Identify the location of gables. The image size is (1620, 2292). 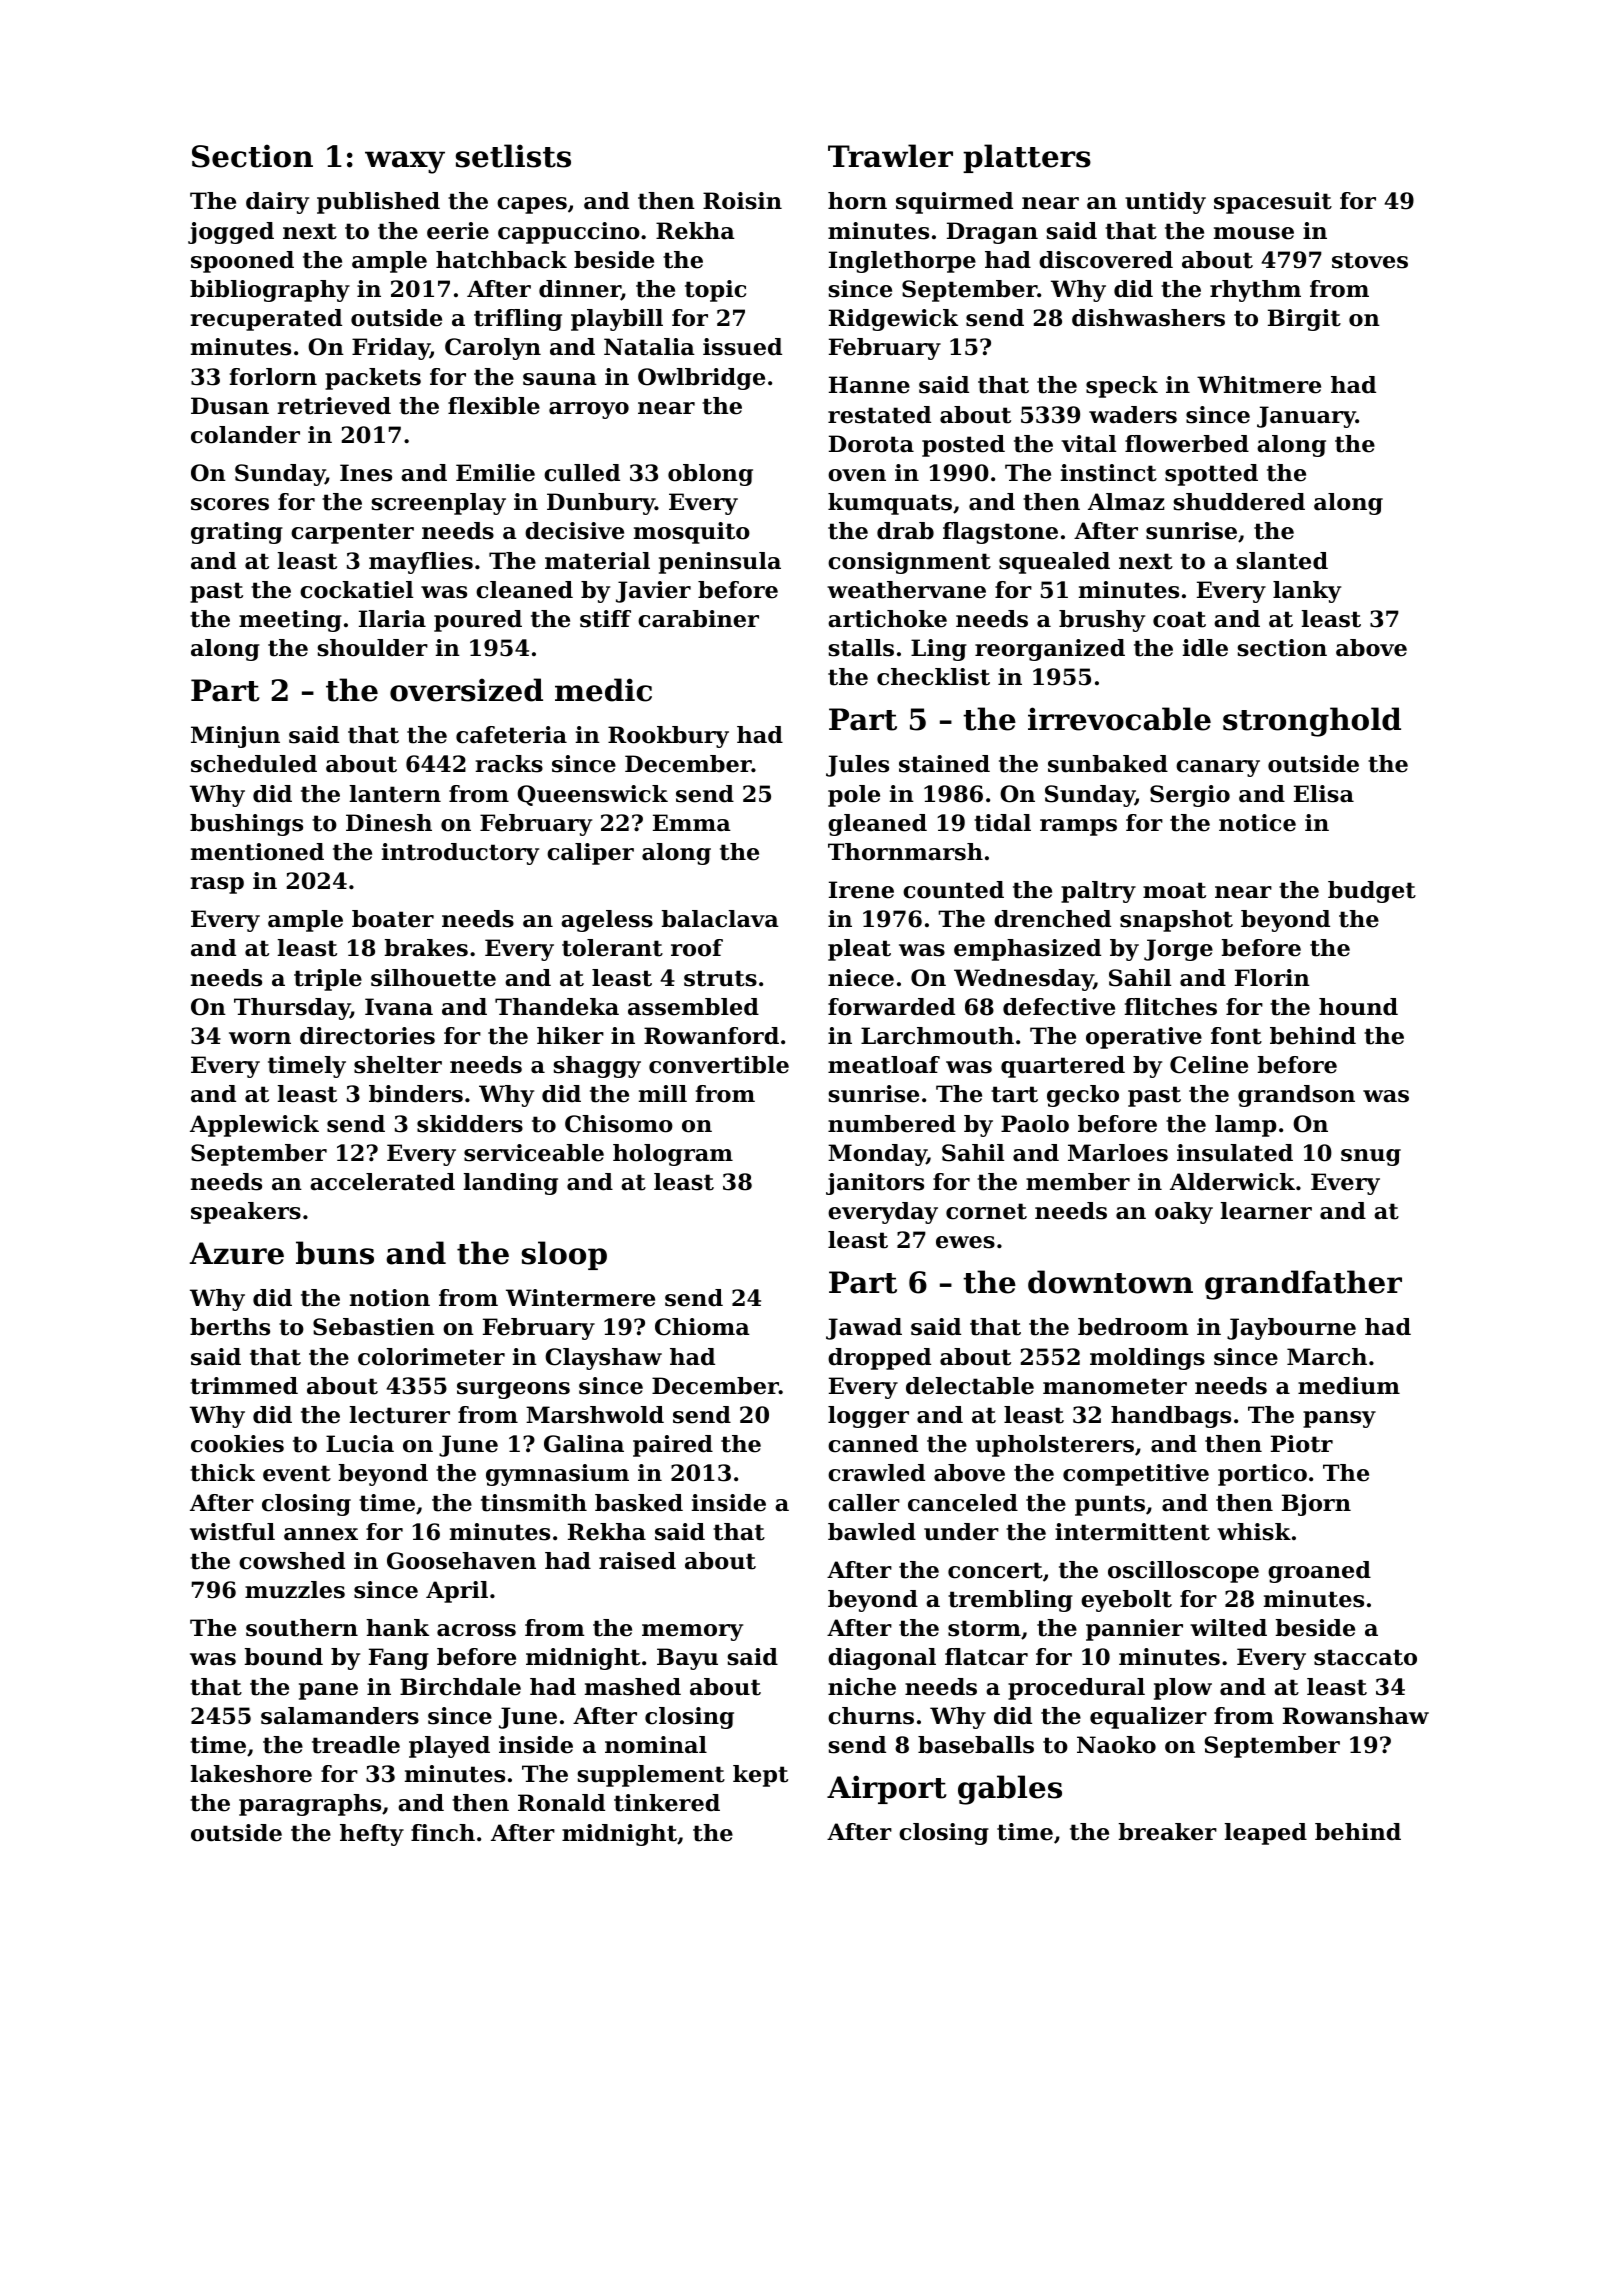
(1010, 1790).
